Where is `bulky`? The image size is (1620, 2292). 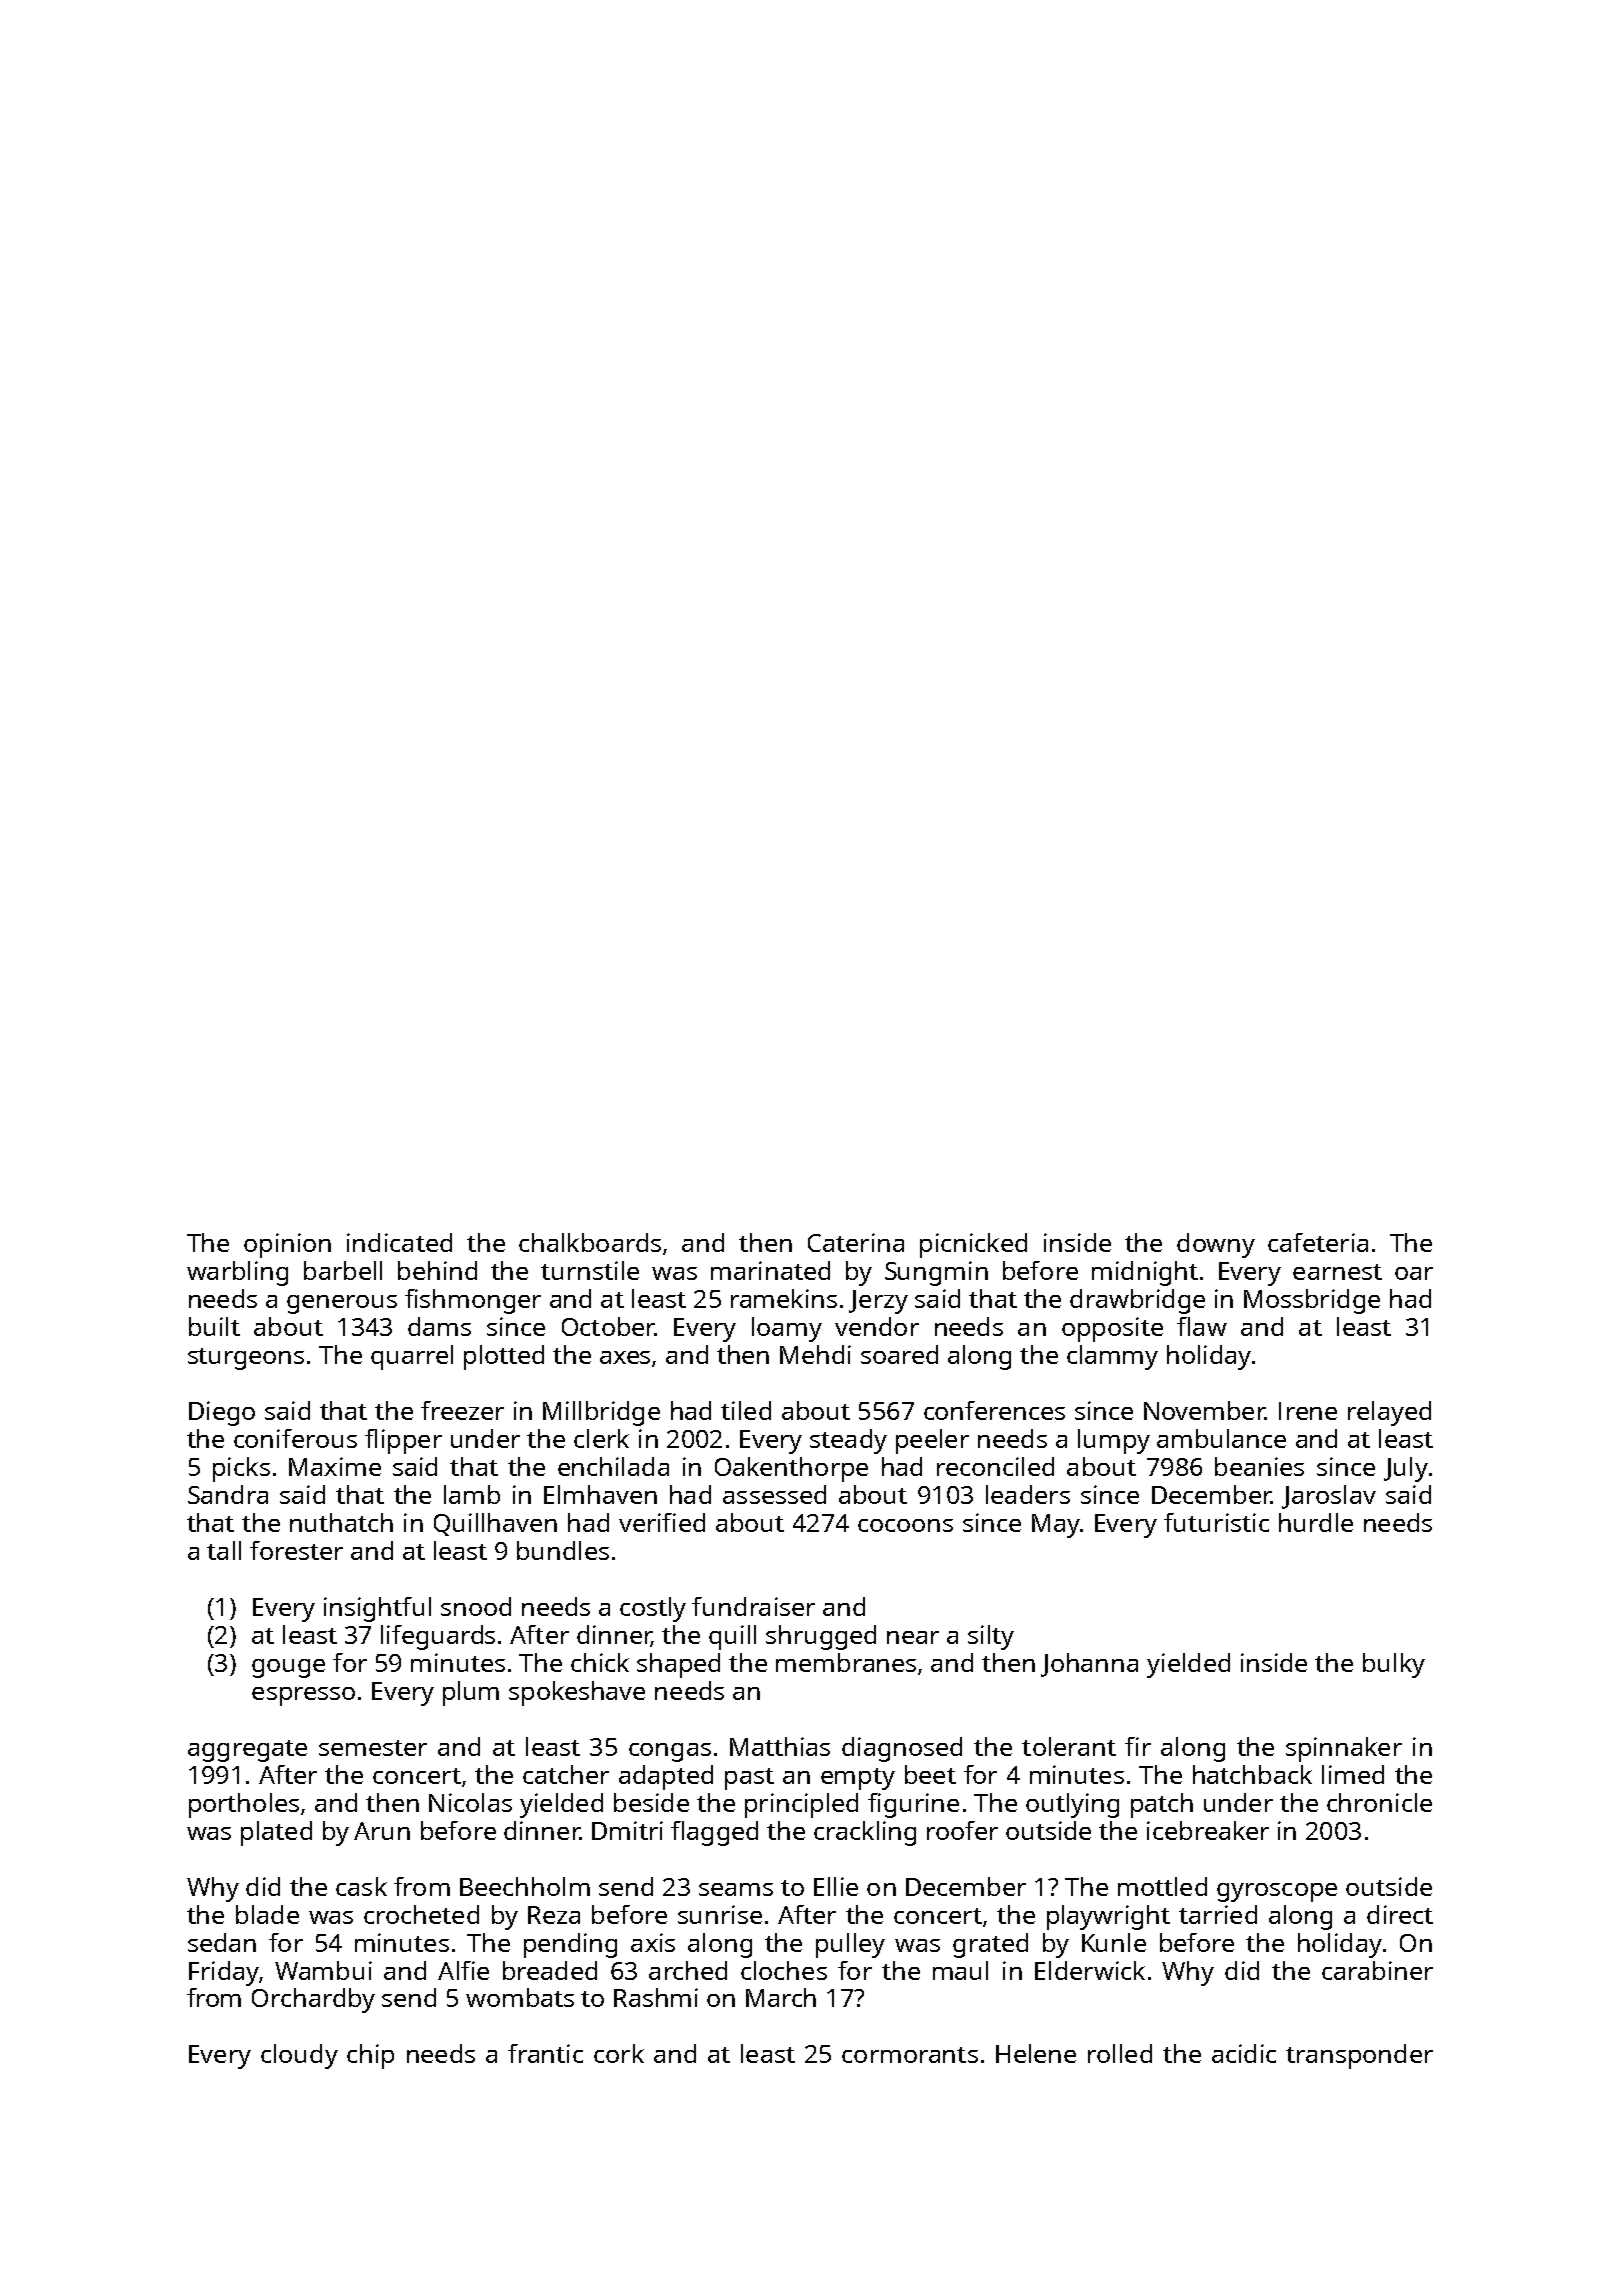
bulky is located at coordinates (1394, 1665).
